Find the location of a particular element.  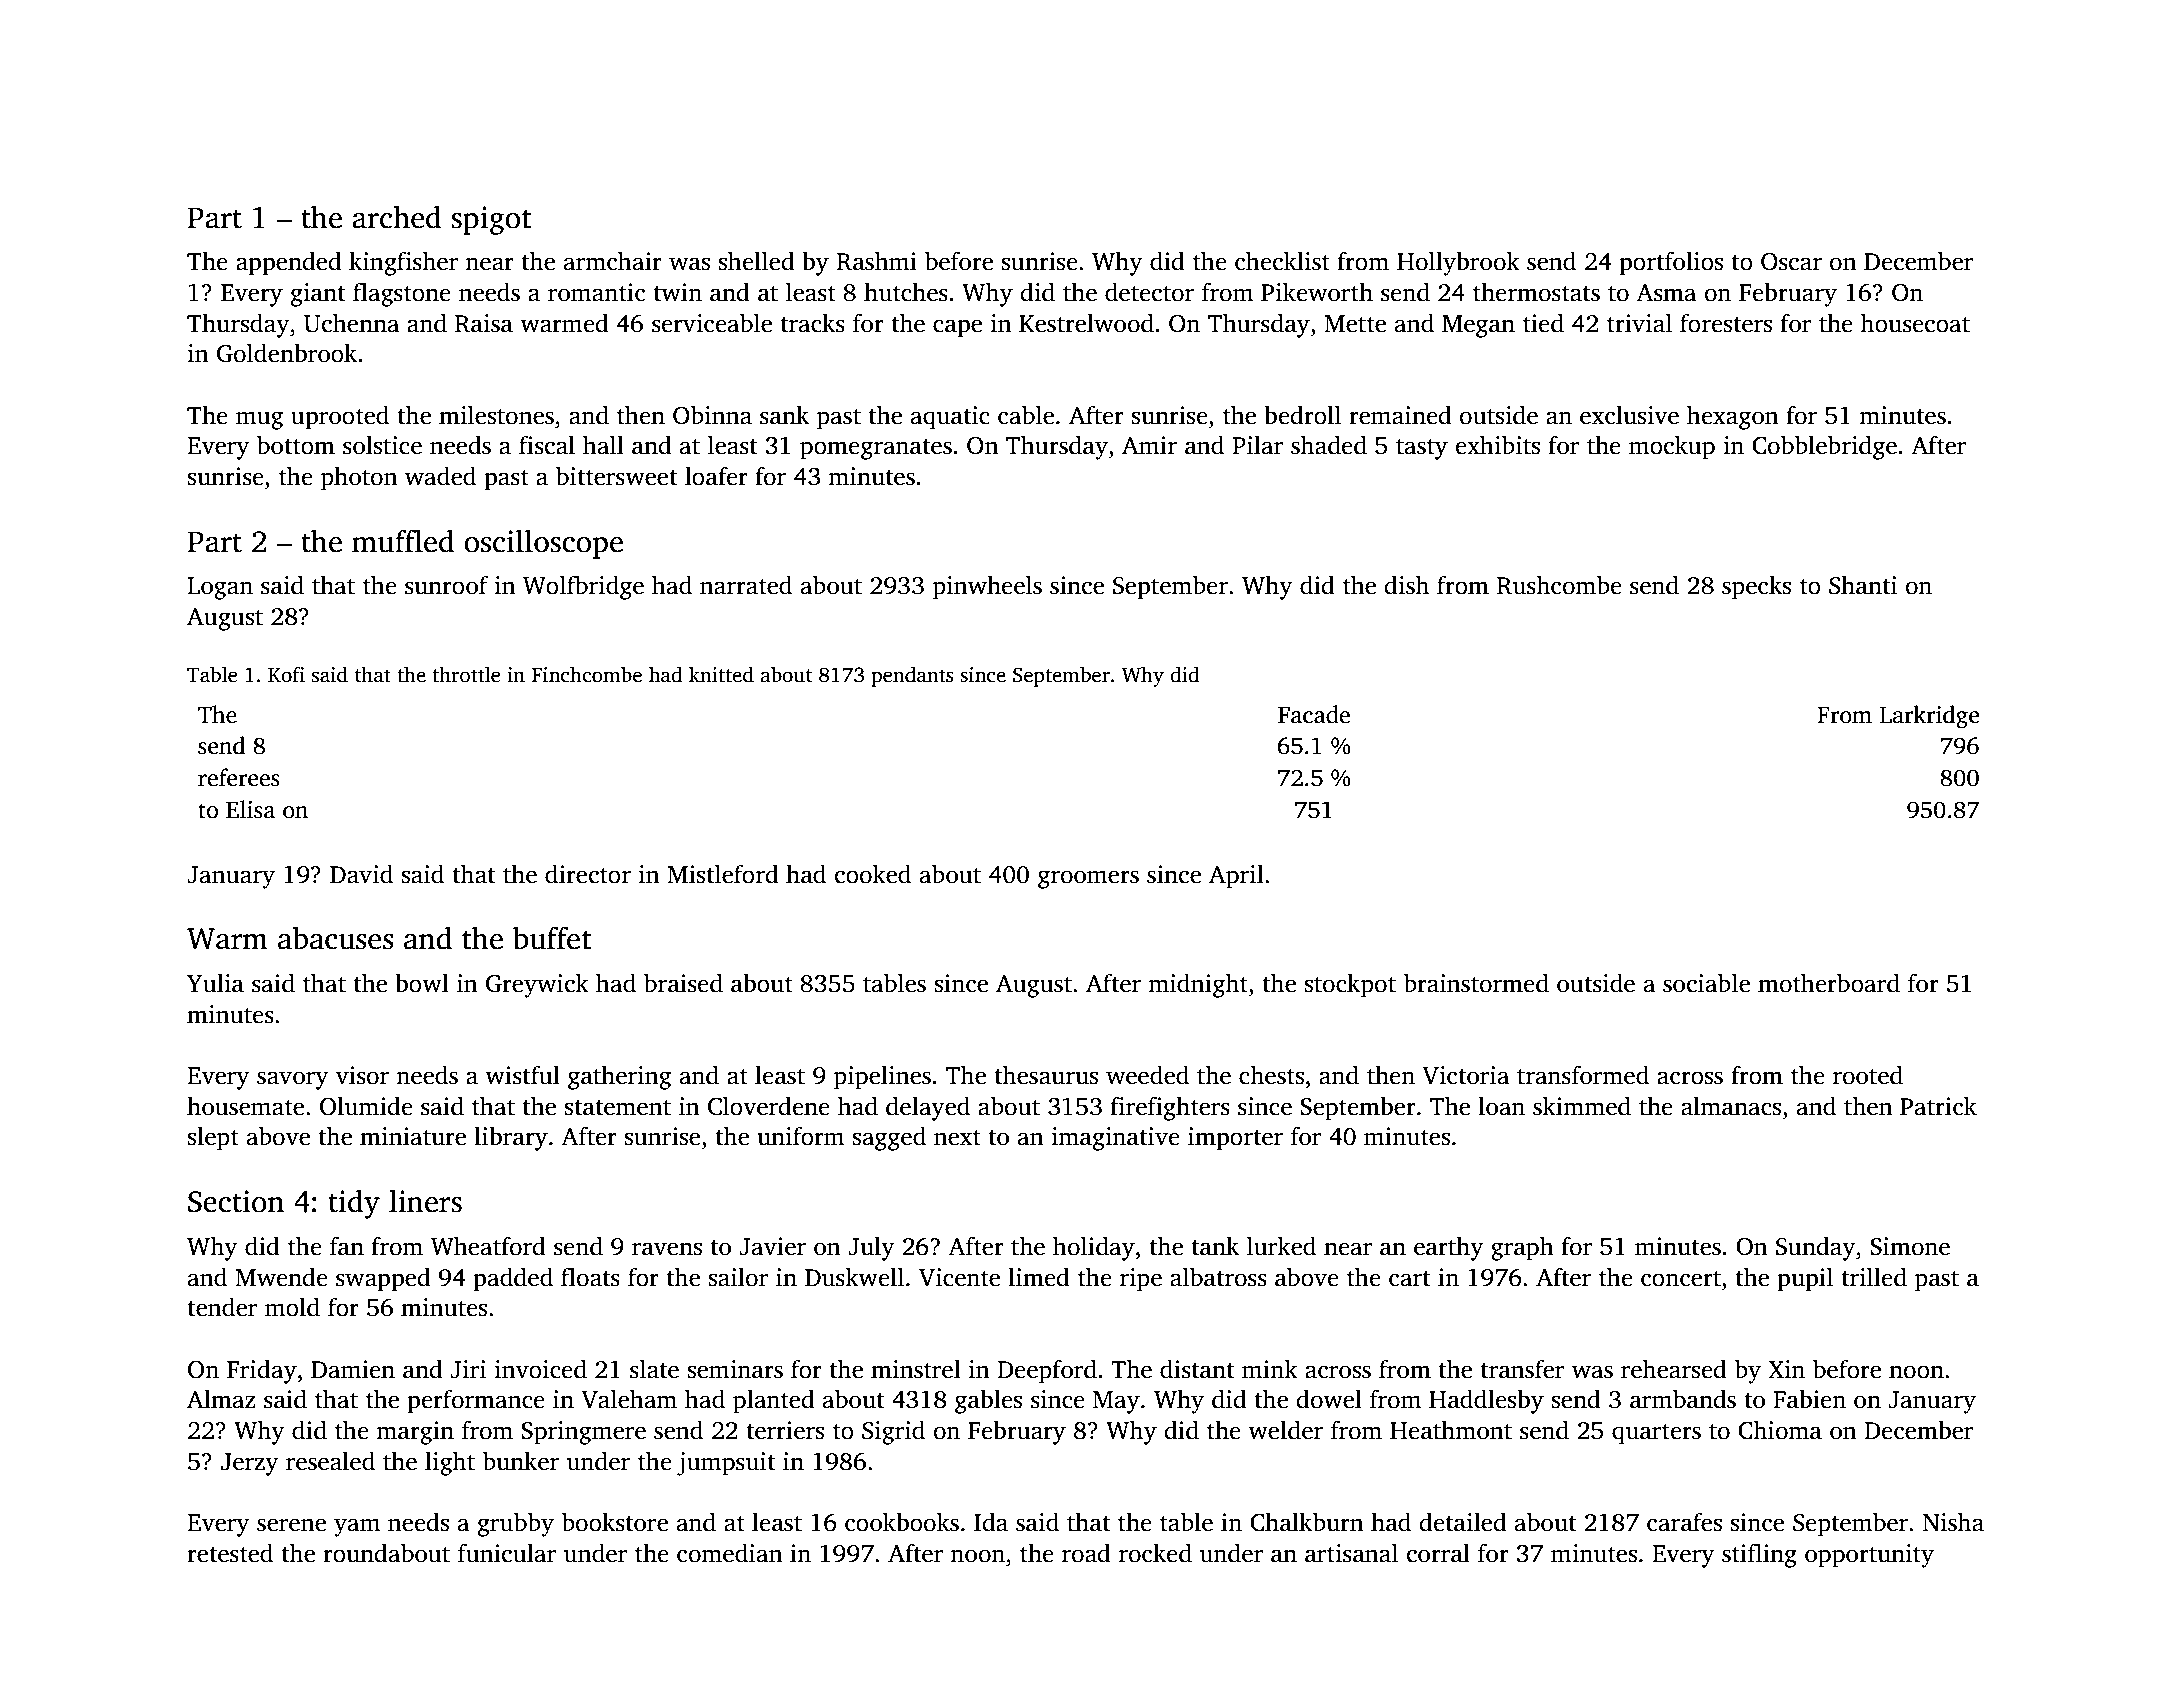

Yulia is located at coordinates (215, 983).
